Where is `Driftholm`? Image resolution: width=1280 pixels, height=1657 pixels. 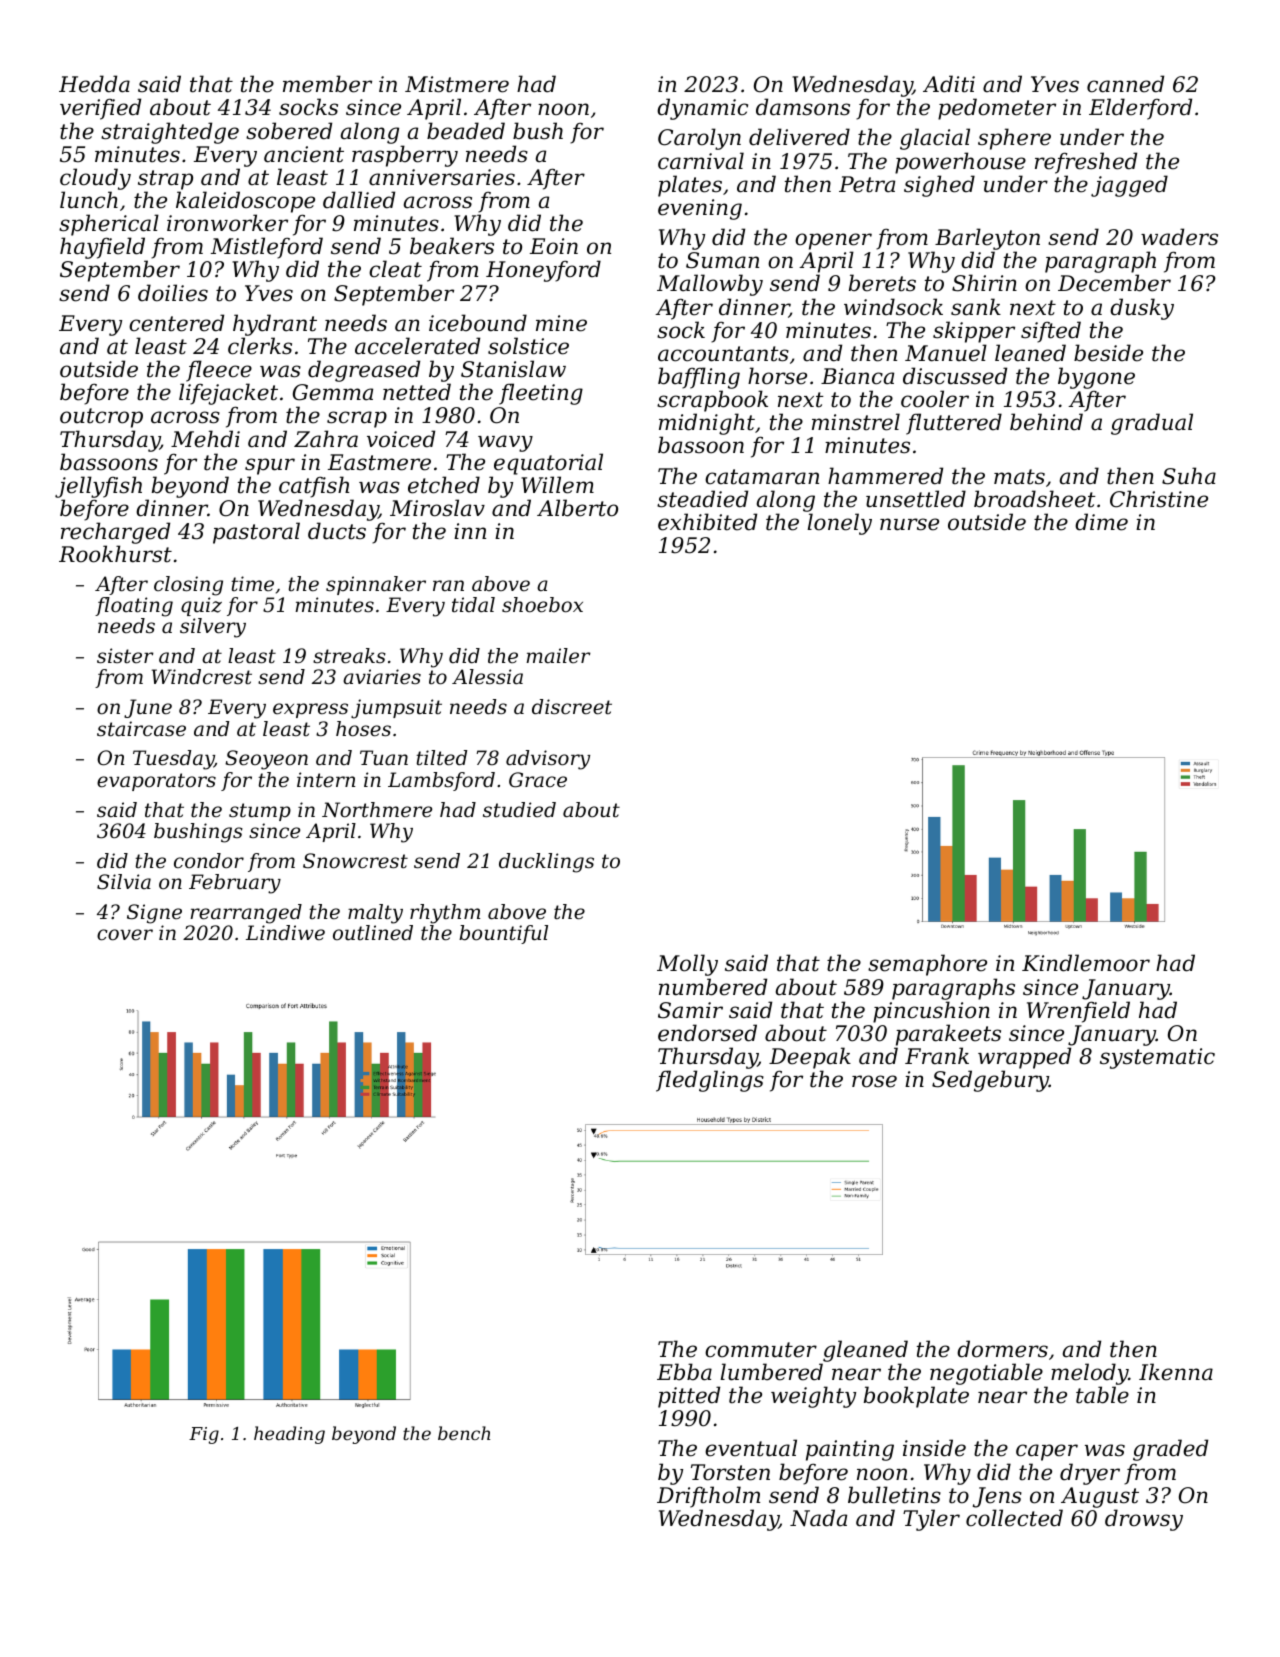 Driftholm is located at coordinates (708, 1497).
